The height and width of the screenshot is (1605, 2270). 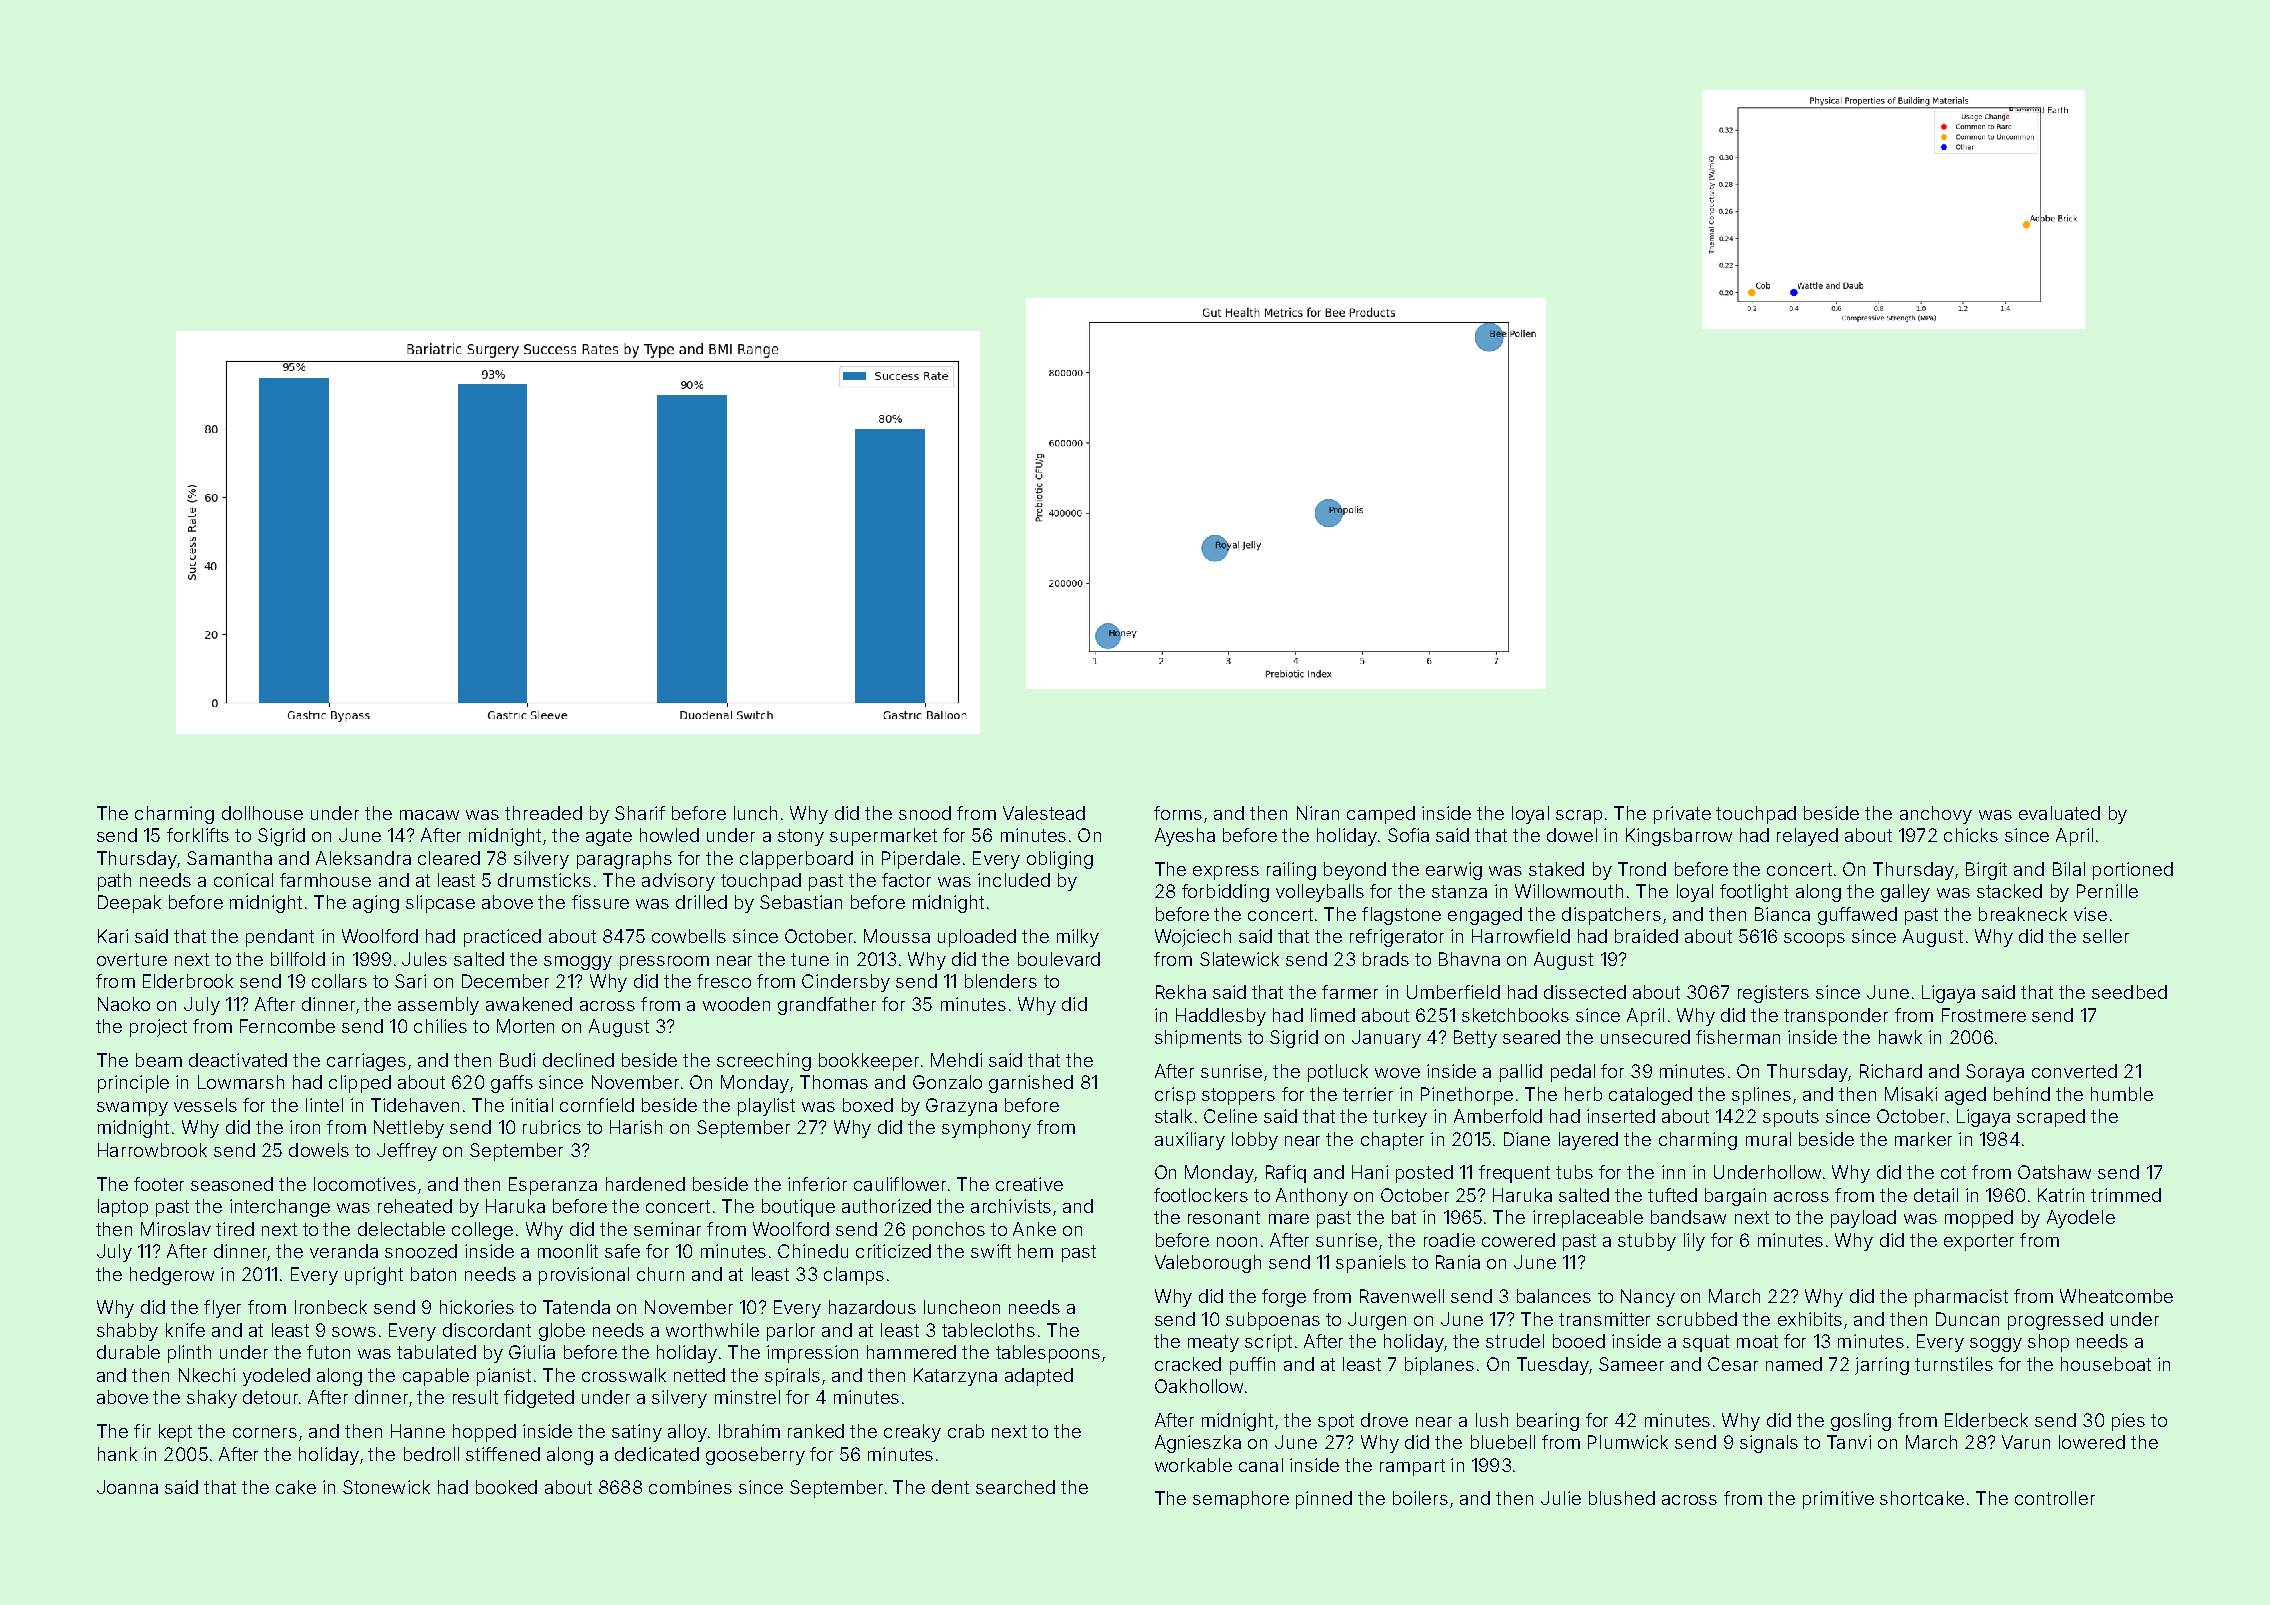 What do you see at coordinates (1682, 815) in the screenshot?
I see `private` at bounding box center [1682, 815].
